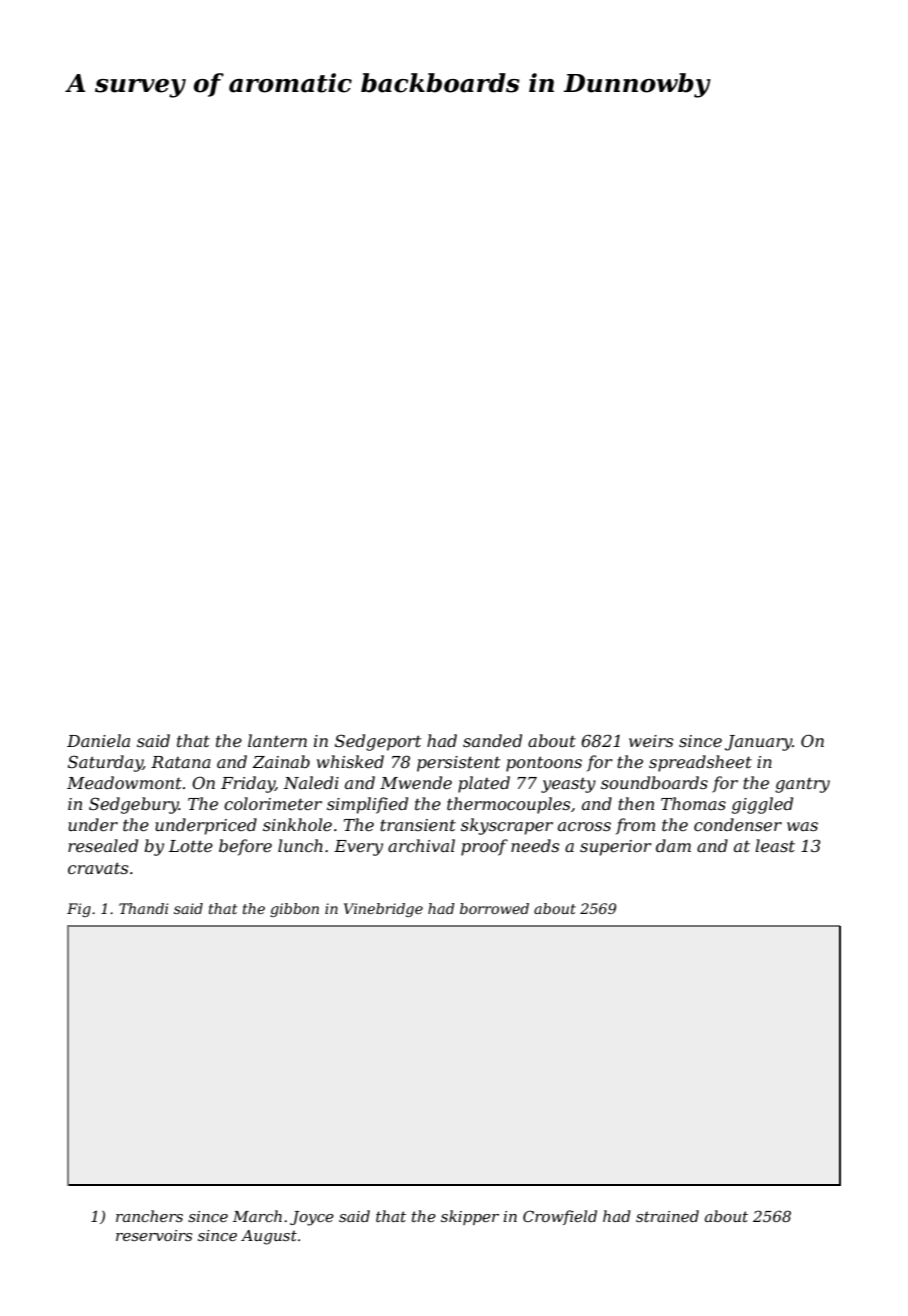 The height and width of the screenshot is (1316, 908). I want to click on March, so click(257, 1216).
